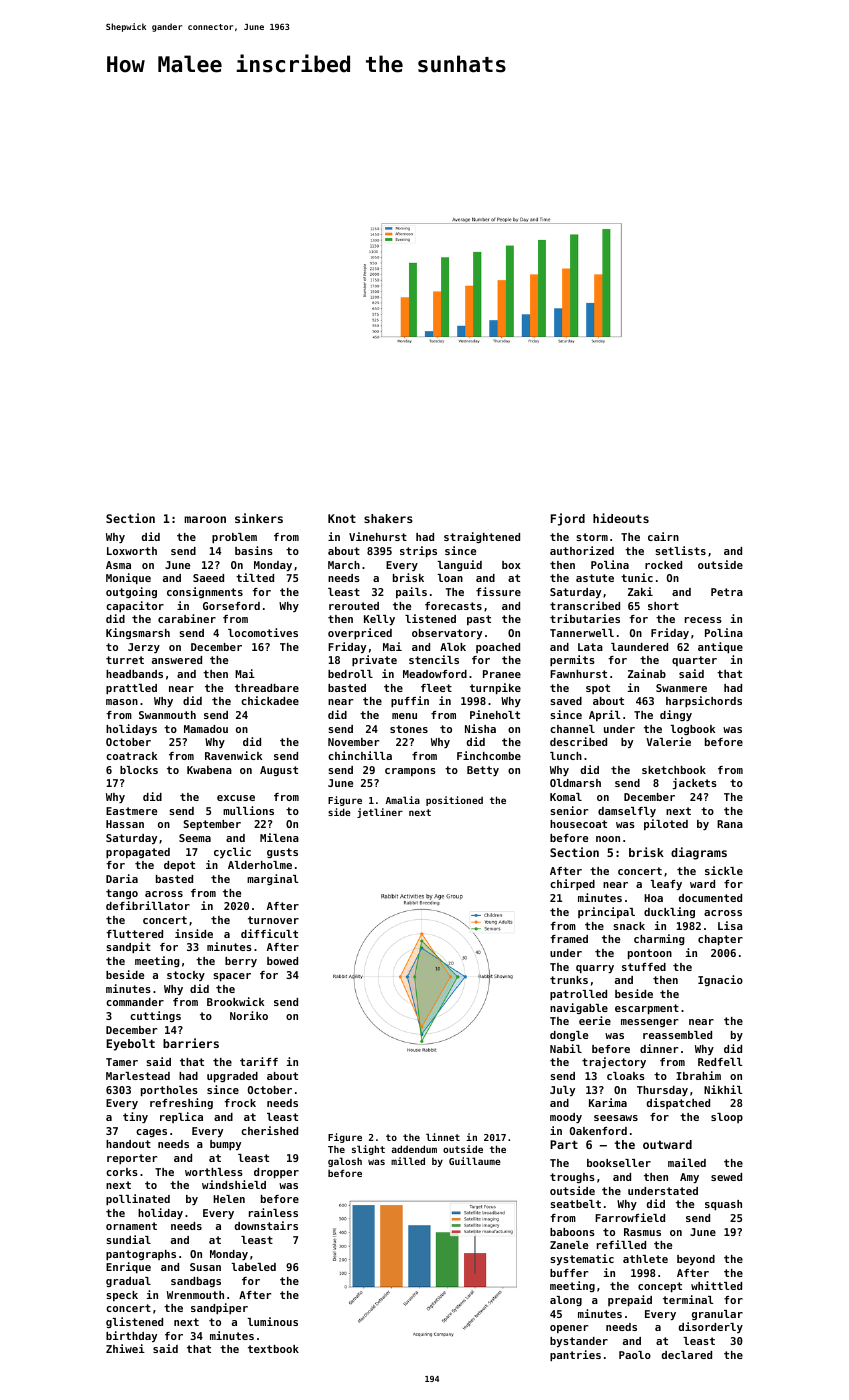  Describe the element at coordinates (621, 518) in the image. I see `hideouts` at that location.
